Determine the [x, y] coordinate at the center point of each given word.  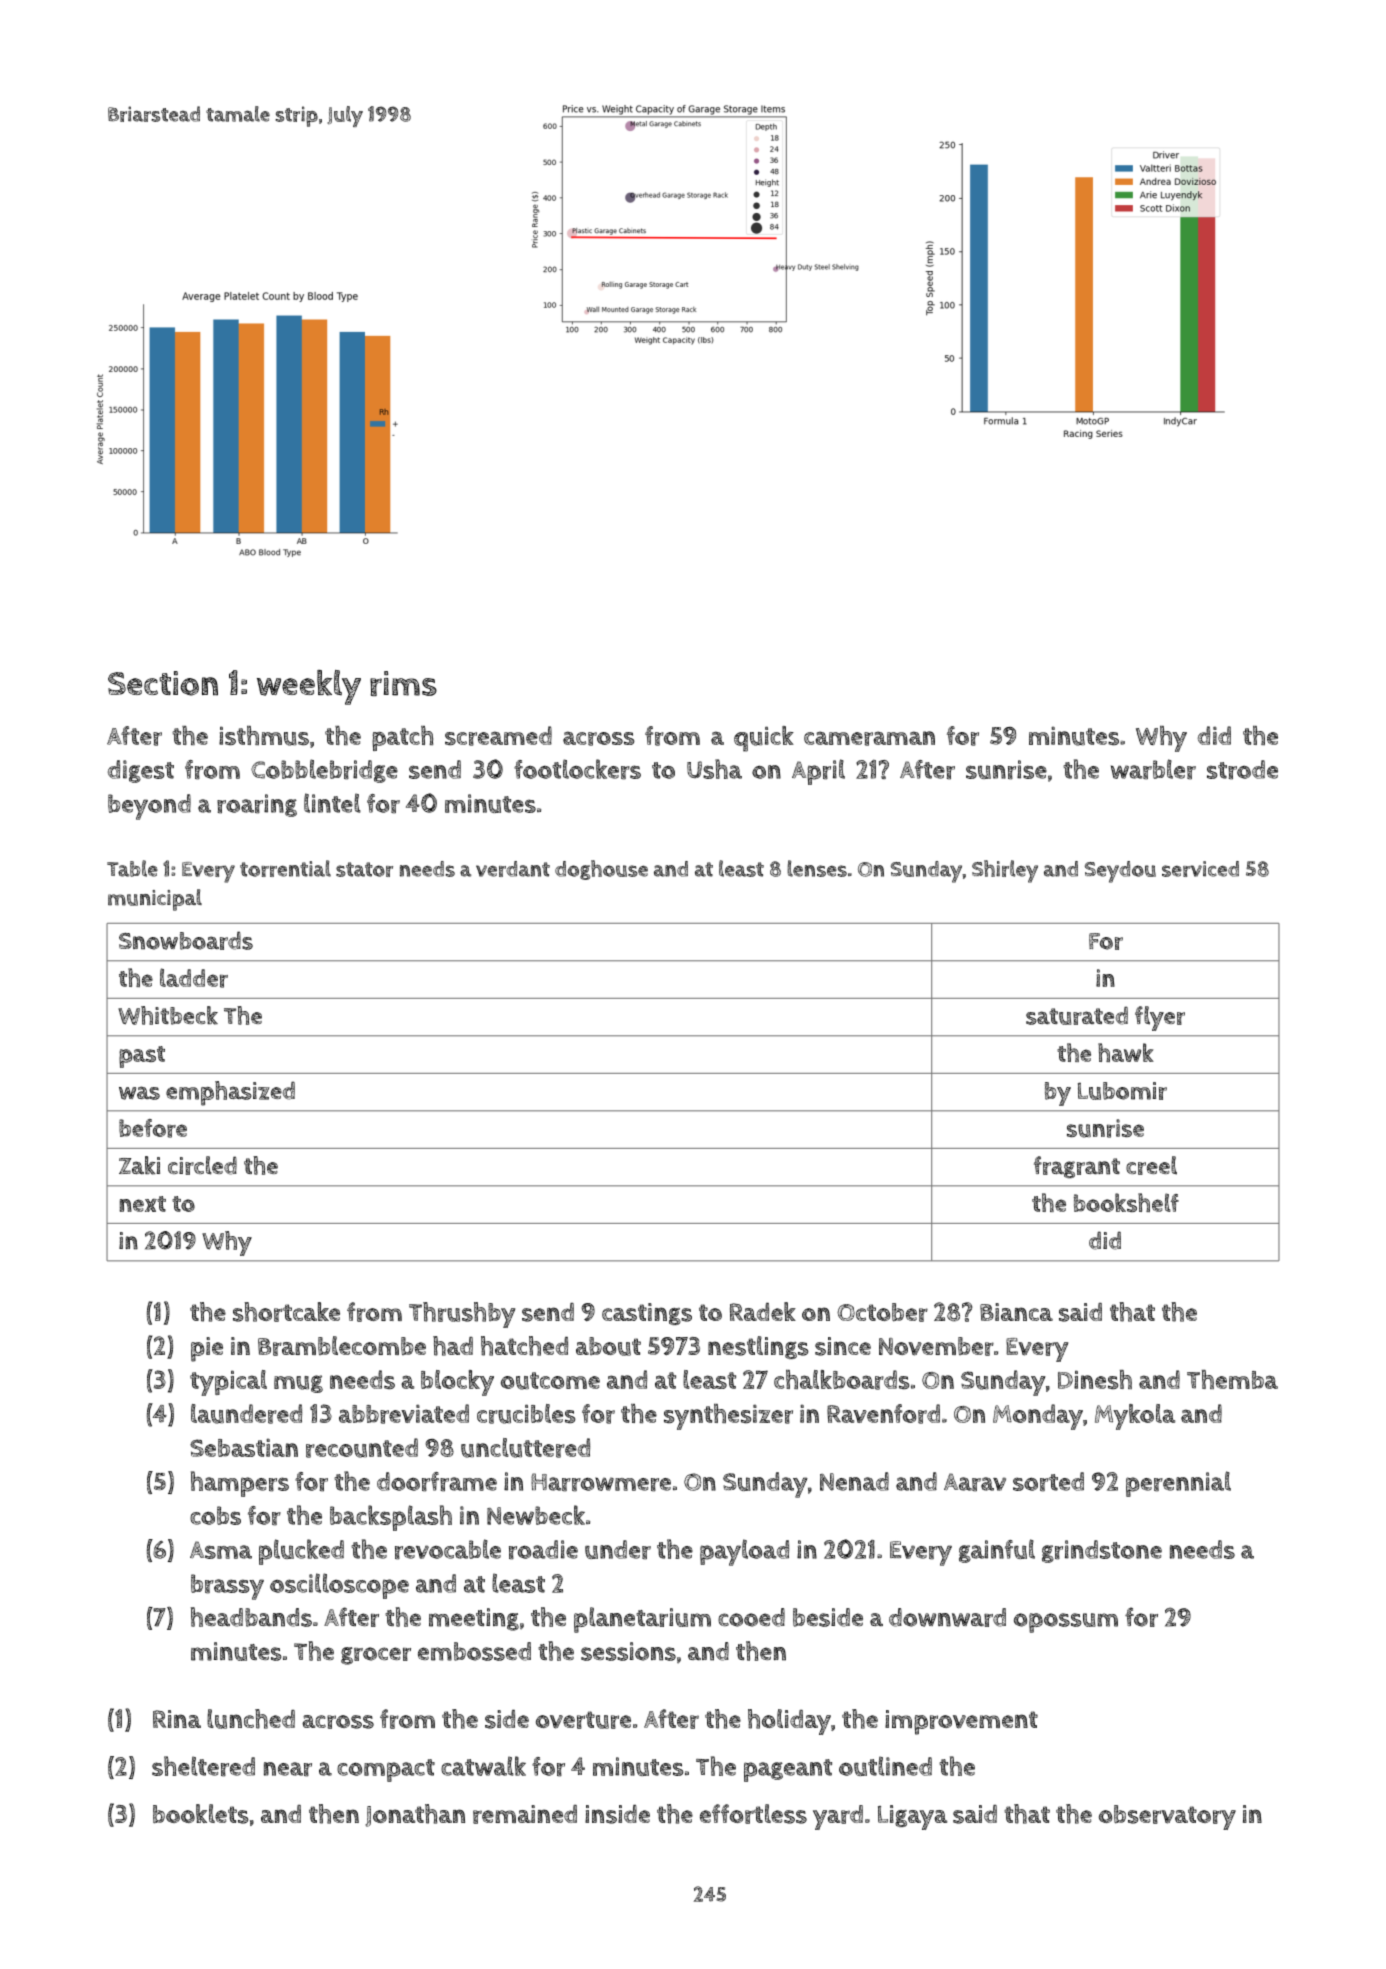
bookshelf [1126, 1202]
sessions [628, 1651]
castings [647, 1314]
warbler [1153, 769]
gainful [997, 1551]
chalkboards [842, 1380]
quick [764, 739]
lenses [817, 868]
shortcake [286, 1312]
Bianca [1016, 1312]
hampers [240, 1484]
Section [163, 683]
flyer [1160, 1018]
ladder [194, 978]
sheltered [203, 1766]
